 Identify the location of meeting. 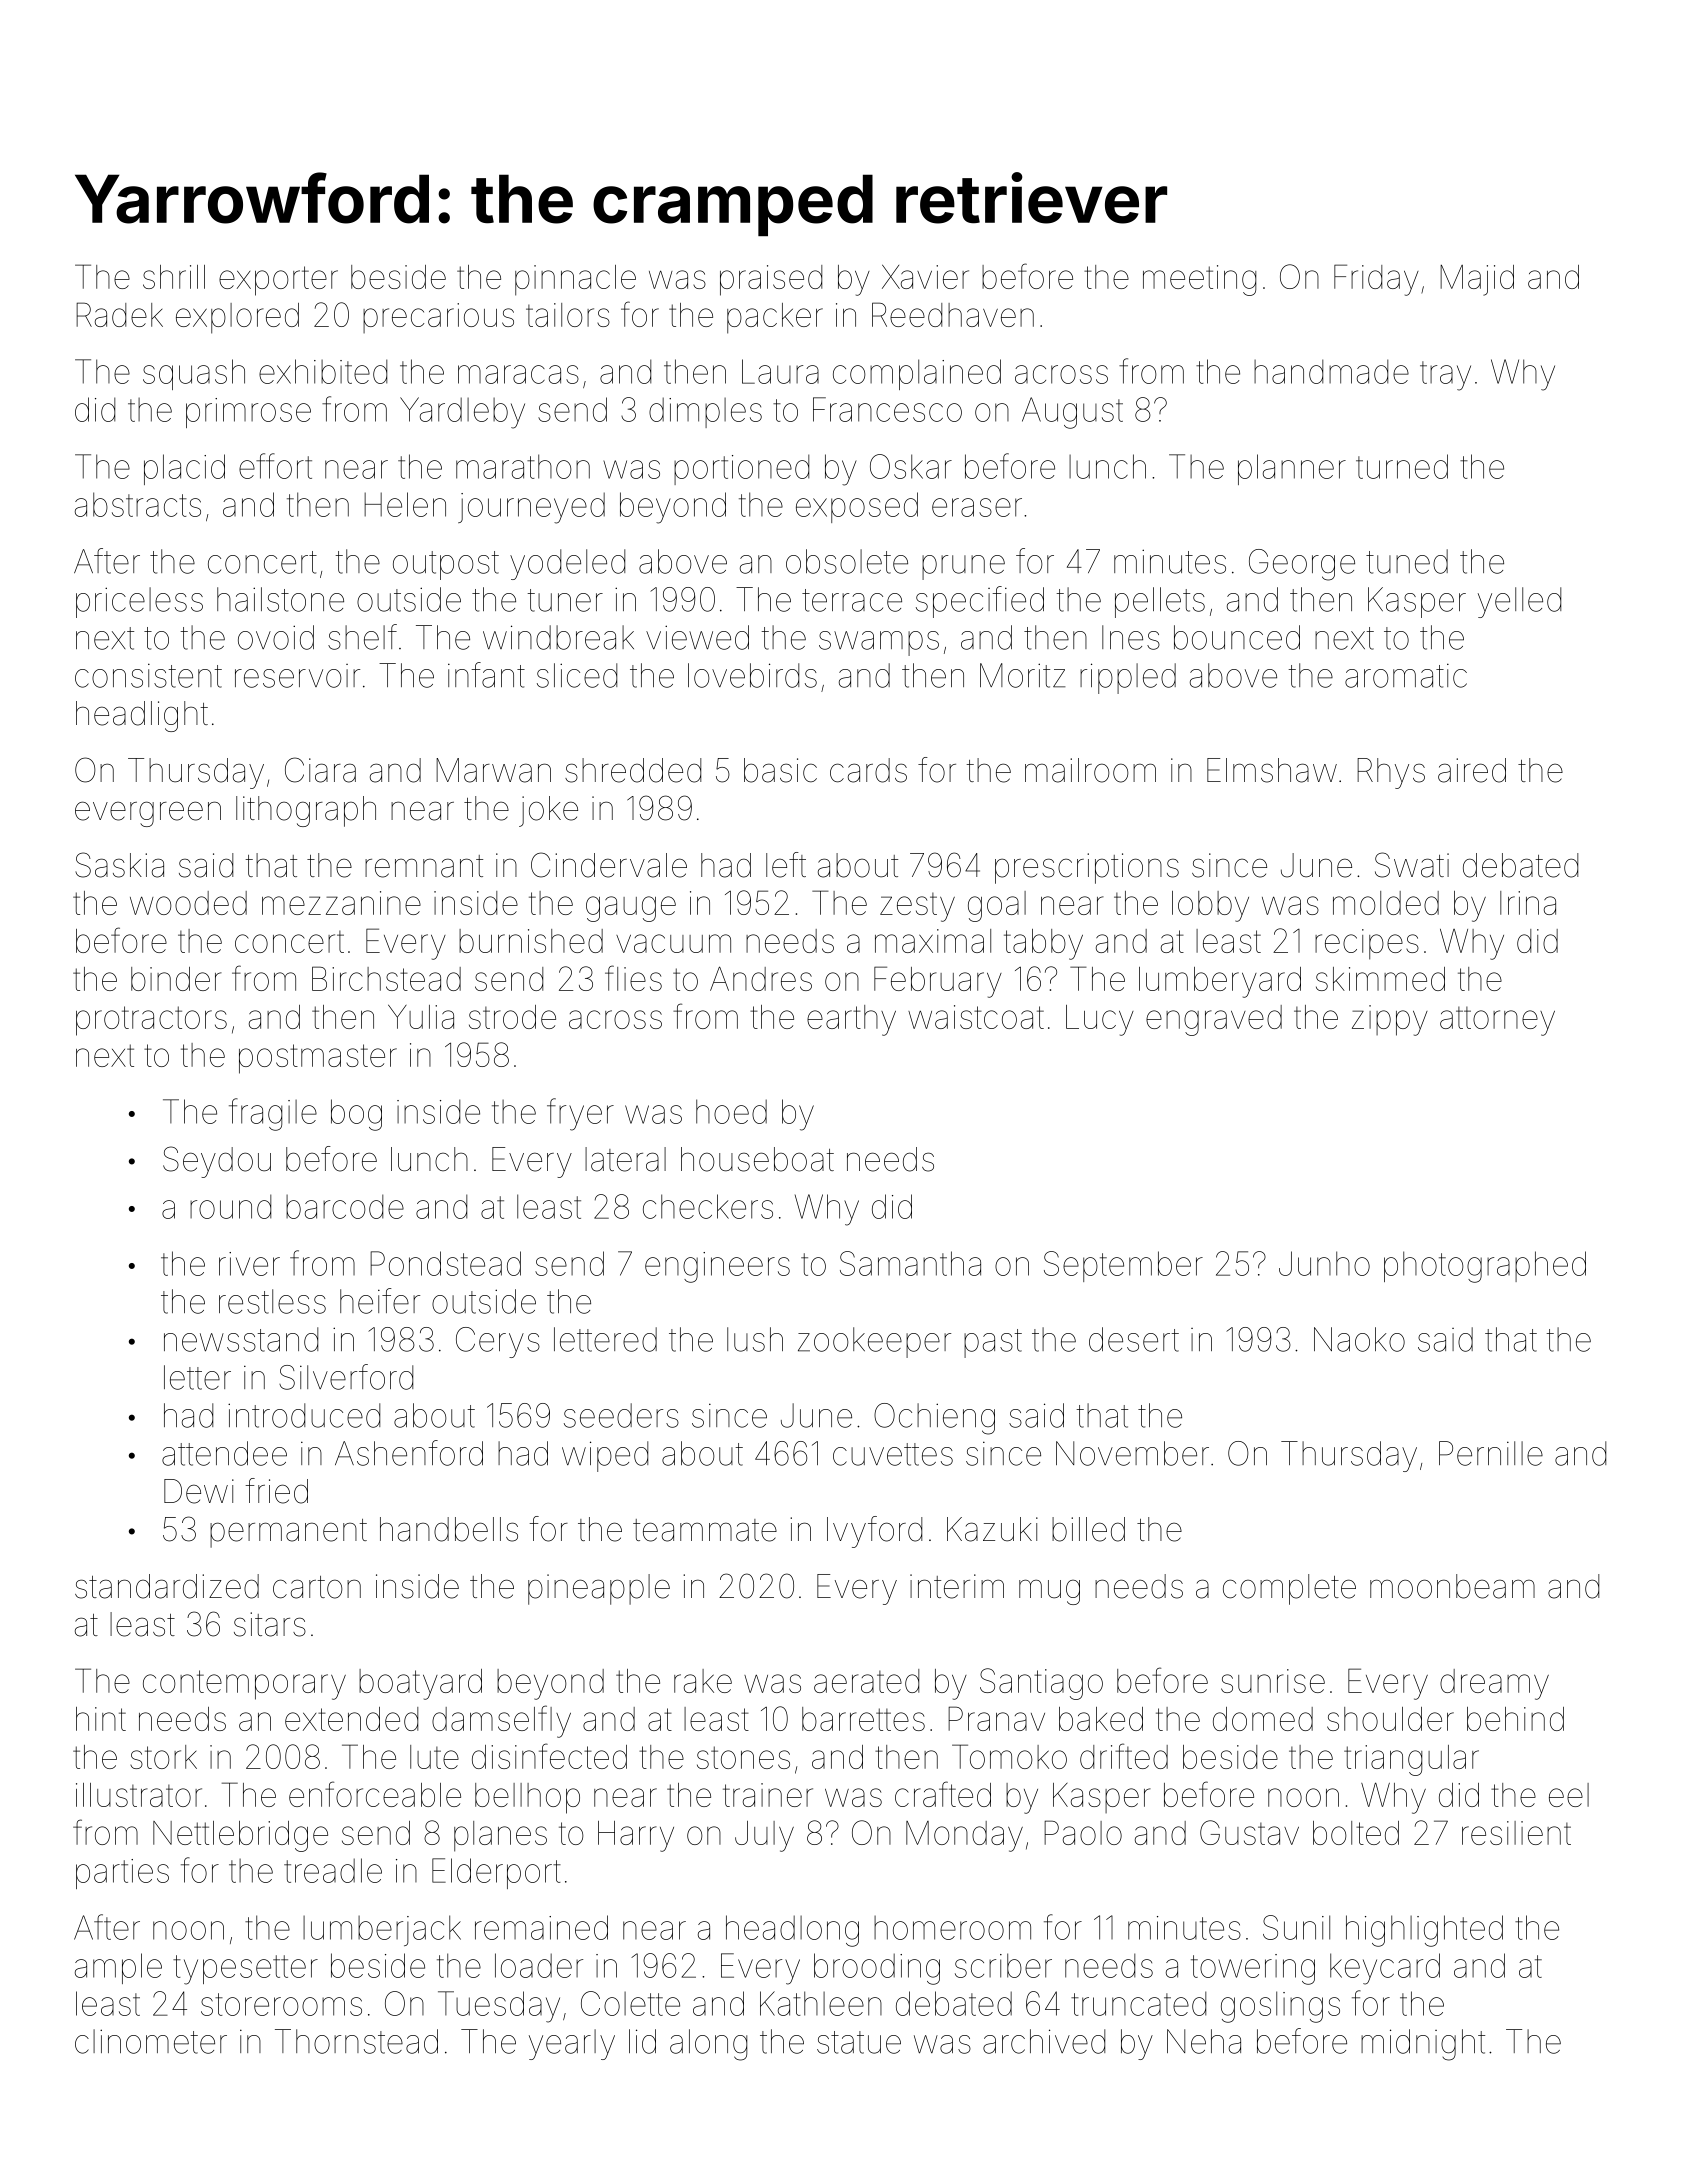
(1199, 280).
